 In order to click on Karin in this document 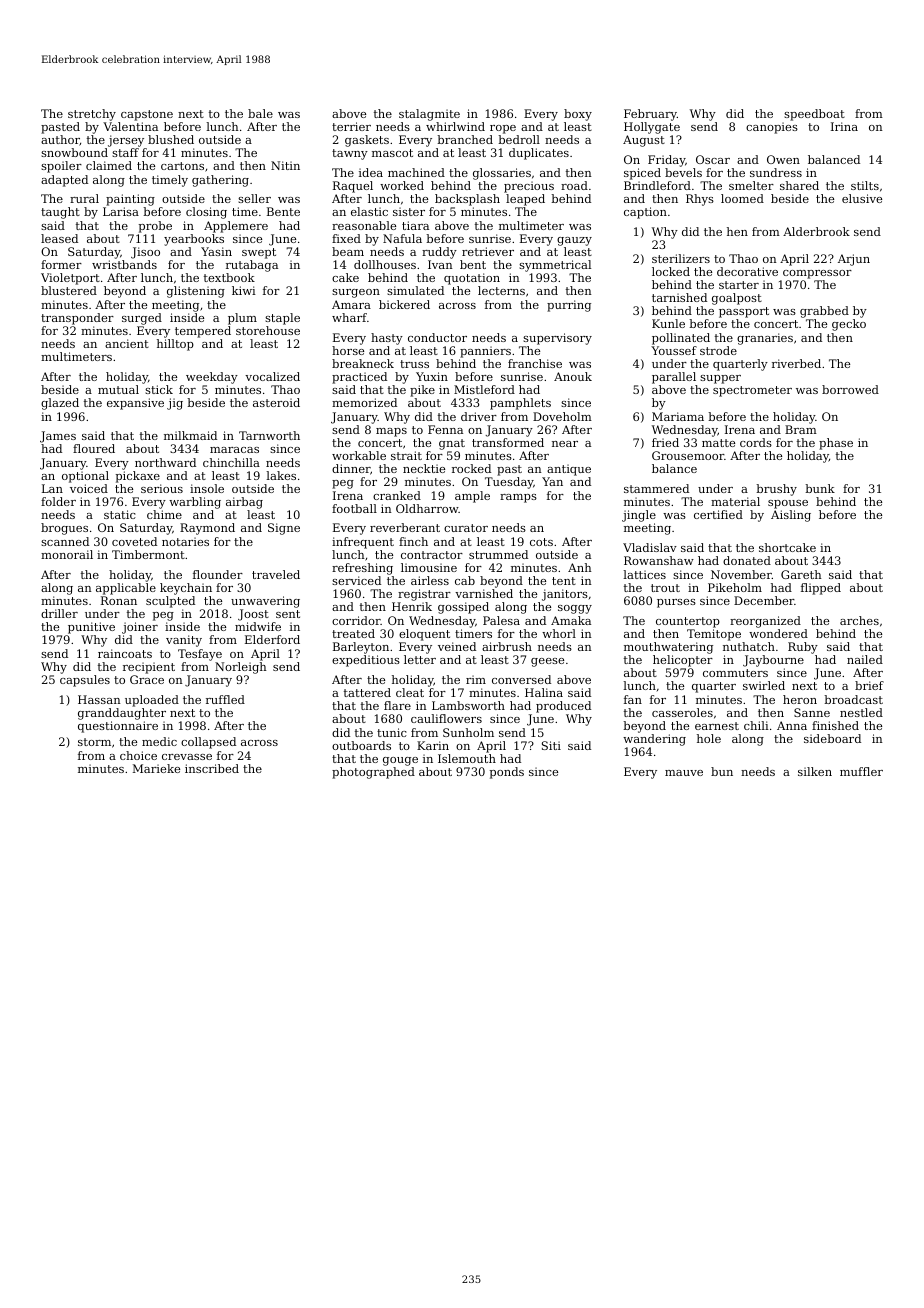, I will do `click(433, 745)`.
